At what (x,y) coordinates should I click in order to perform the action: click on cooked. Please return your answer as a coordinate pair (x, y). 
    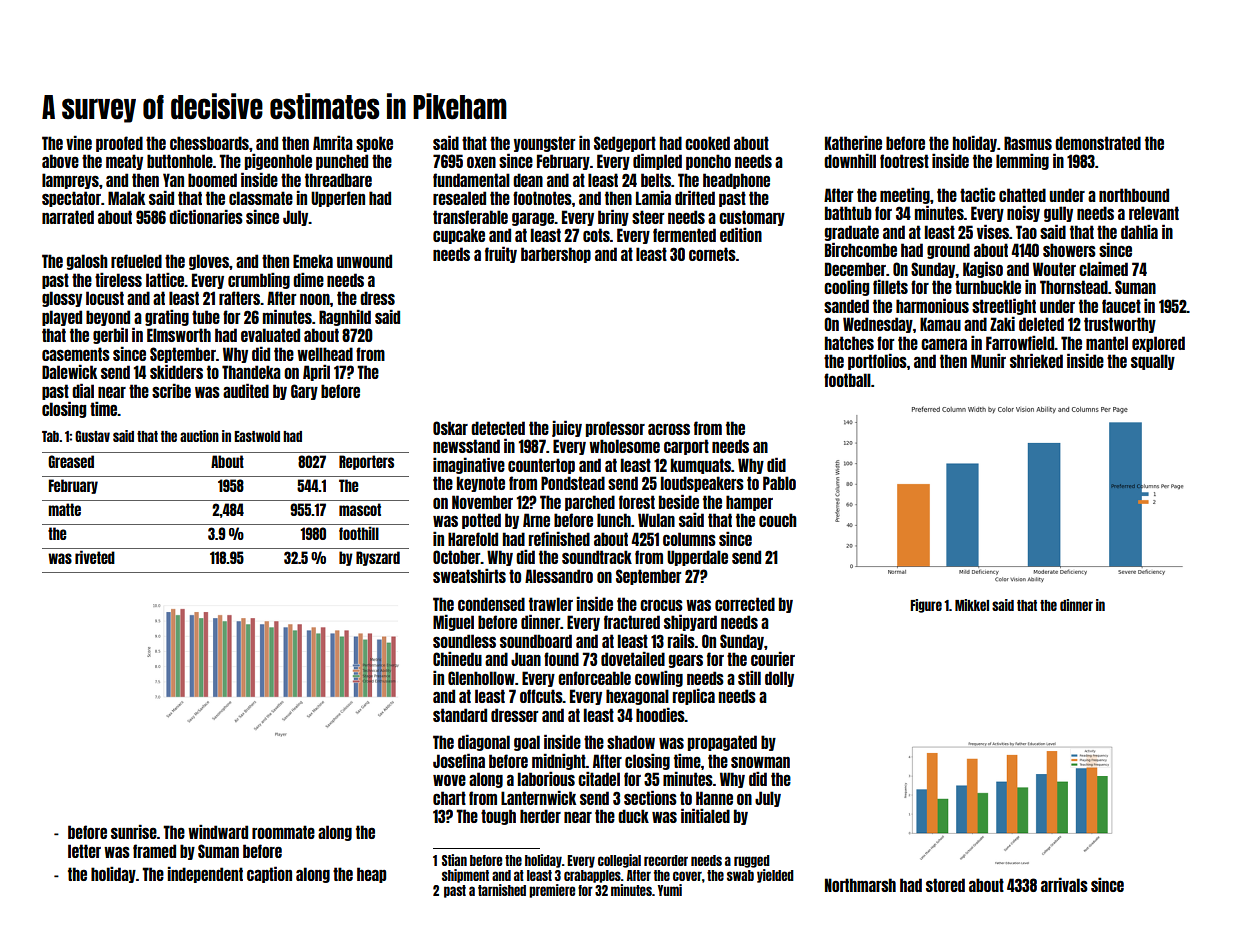
    Looking at the image, I should click on (707, 143).
